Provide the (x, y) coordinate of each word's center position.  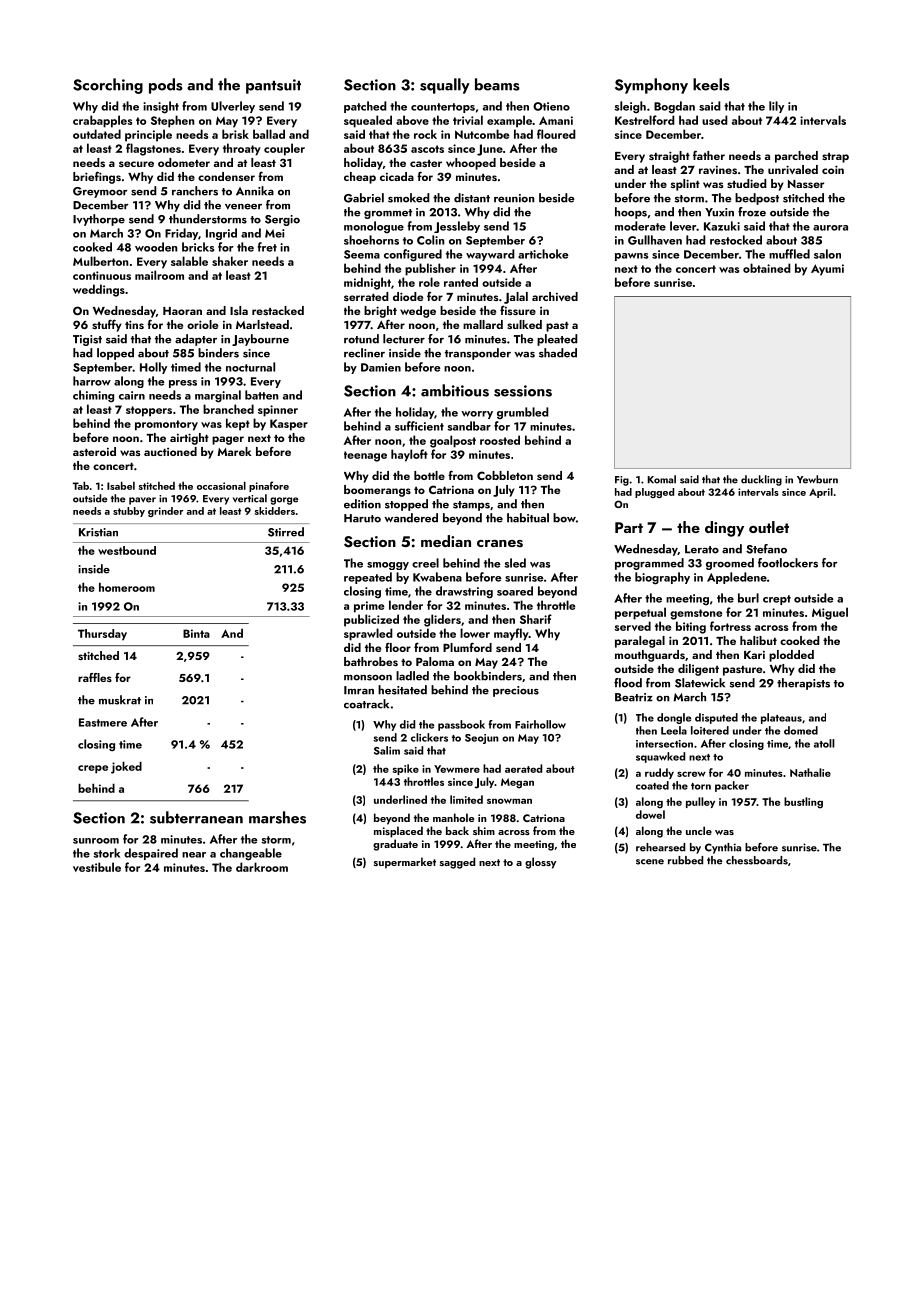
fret (267, 247)
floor (398, 647)
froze (752, 212)
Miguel (830, 613)
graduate (395, 845)
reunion (514, 198)
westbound (127, 550)
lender (406, 605)
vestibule (97, 867)
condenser (226, 176)
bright (380, 312)
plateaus (781, 718)
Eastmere (103, 722)
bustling (803, 803)
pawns (631, 257)
